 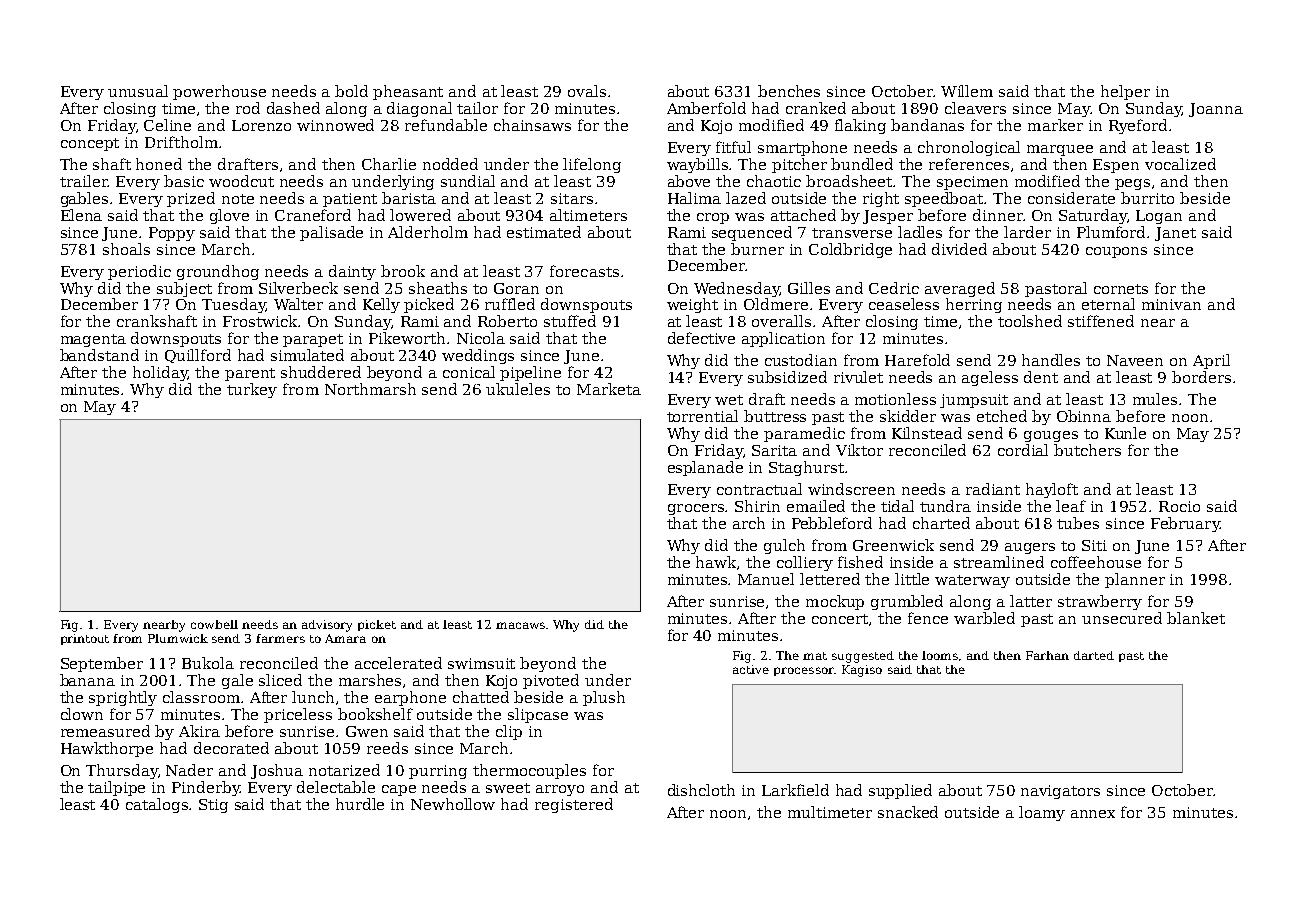 I want to click on burrito, so click(x=1147, y=198).
